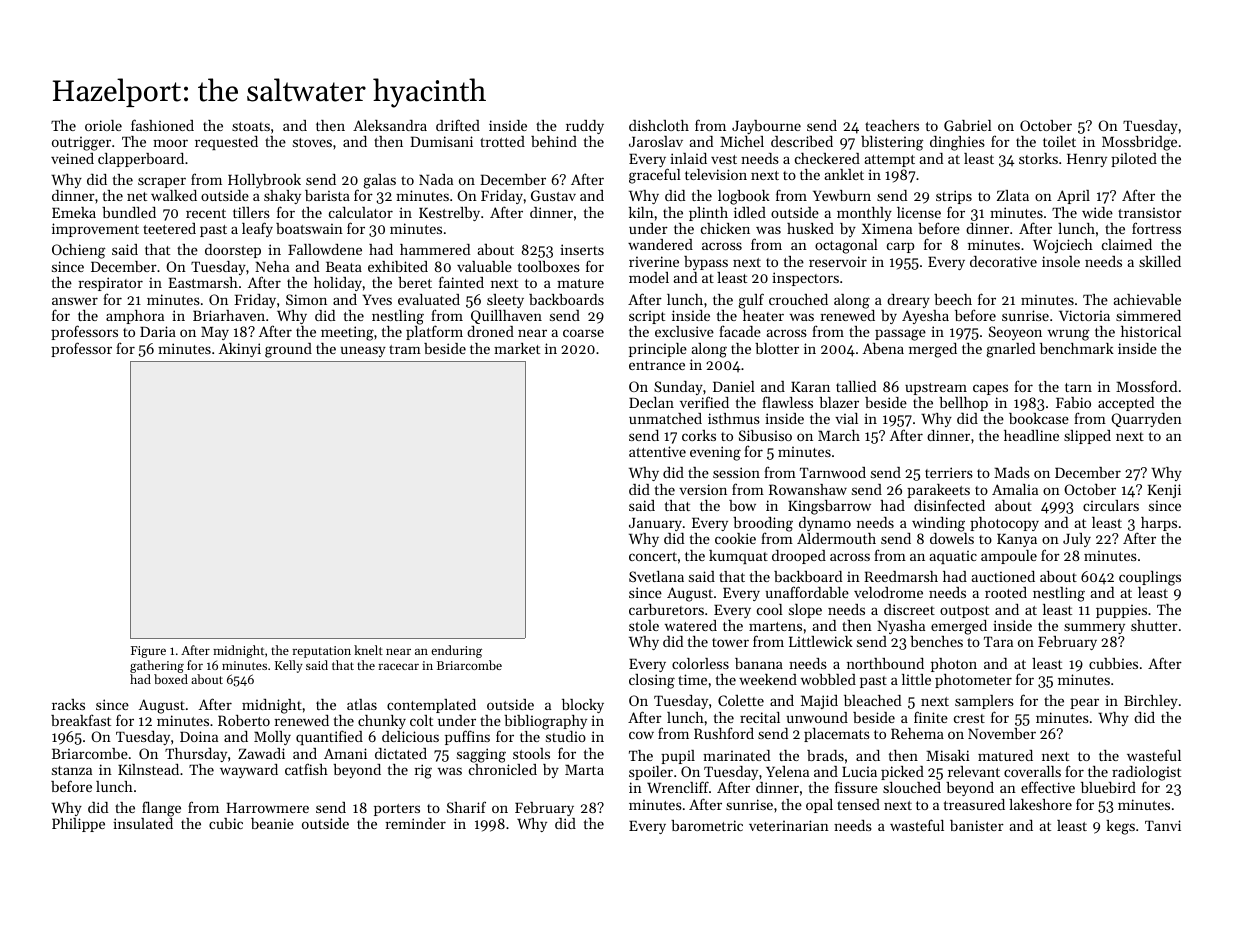 This screenshot has height=952, width=1233. I want to click on closing, so click(652, 681).
